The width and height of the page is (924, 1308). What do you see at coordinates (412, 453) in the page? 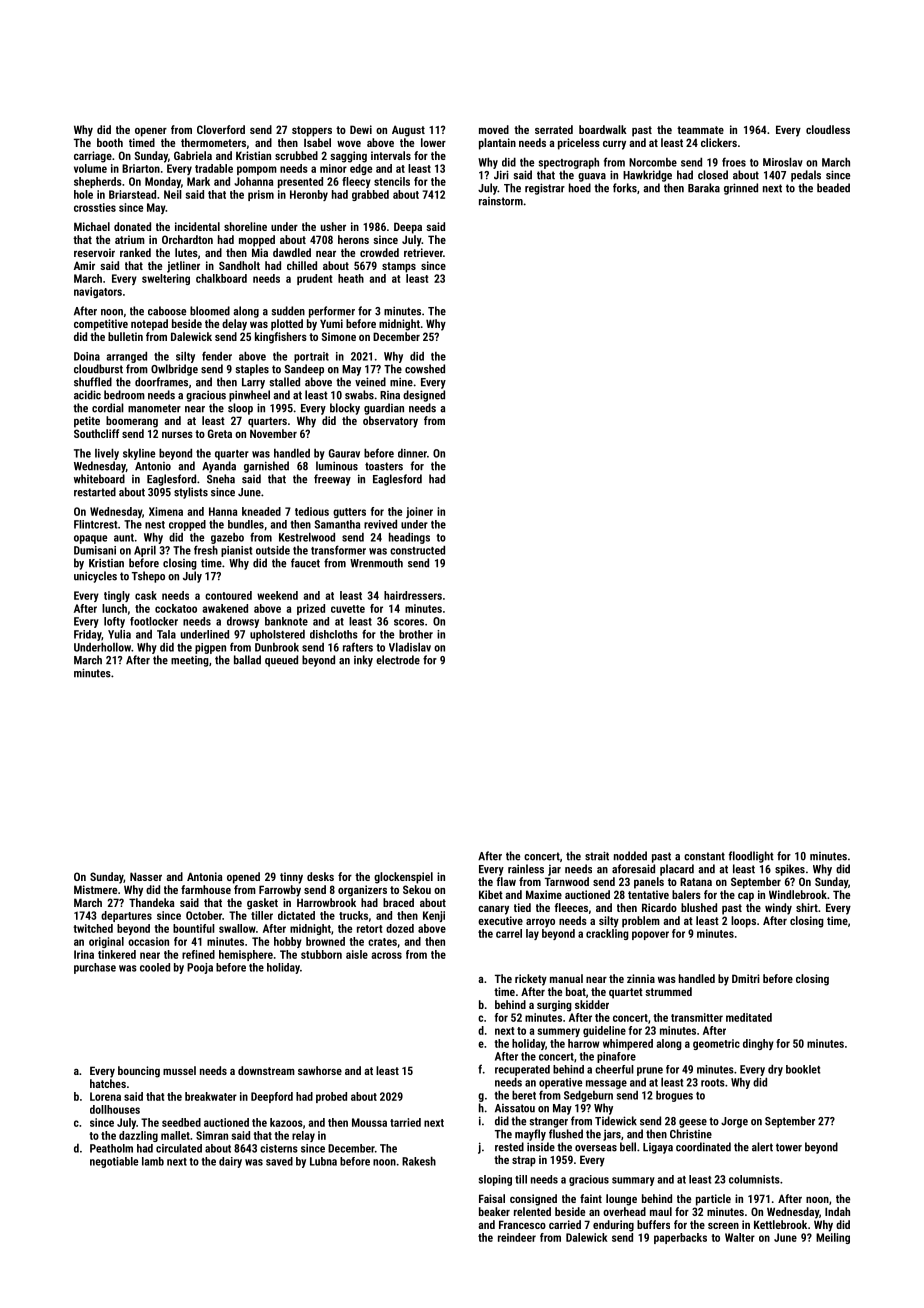
I see `dinner` at bounding box center [412, 453].
